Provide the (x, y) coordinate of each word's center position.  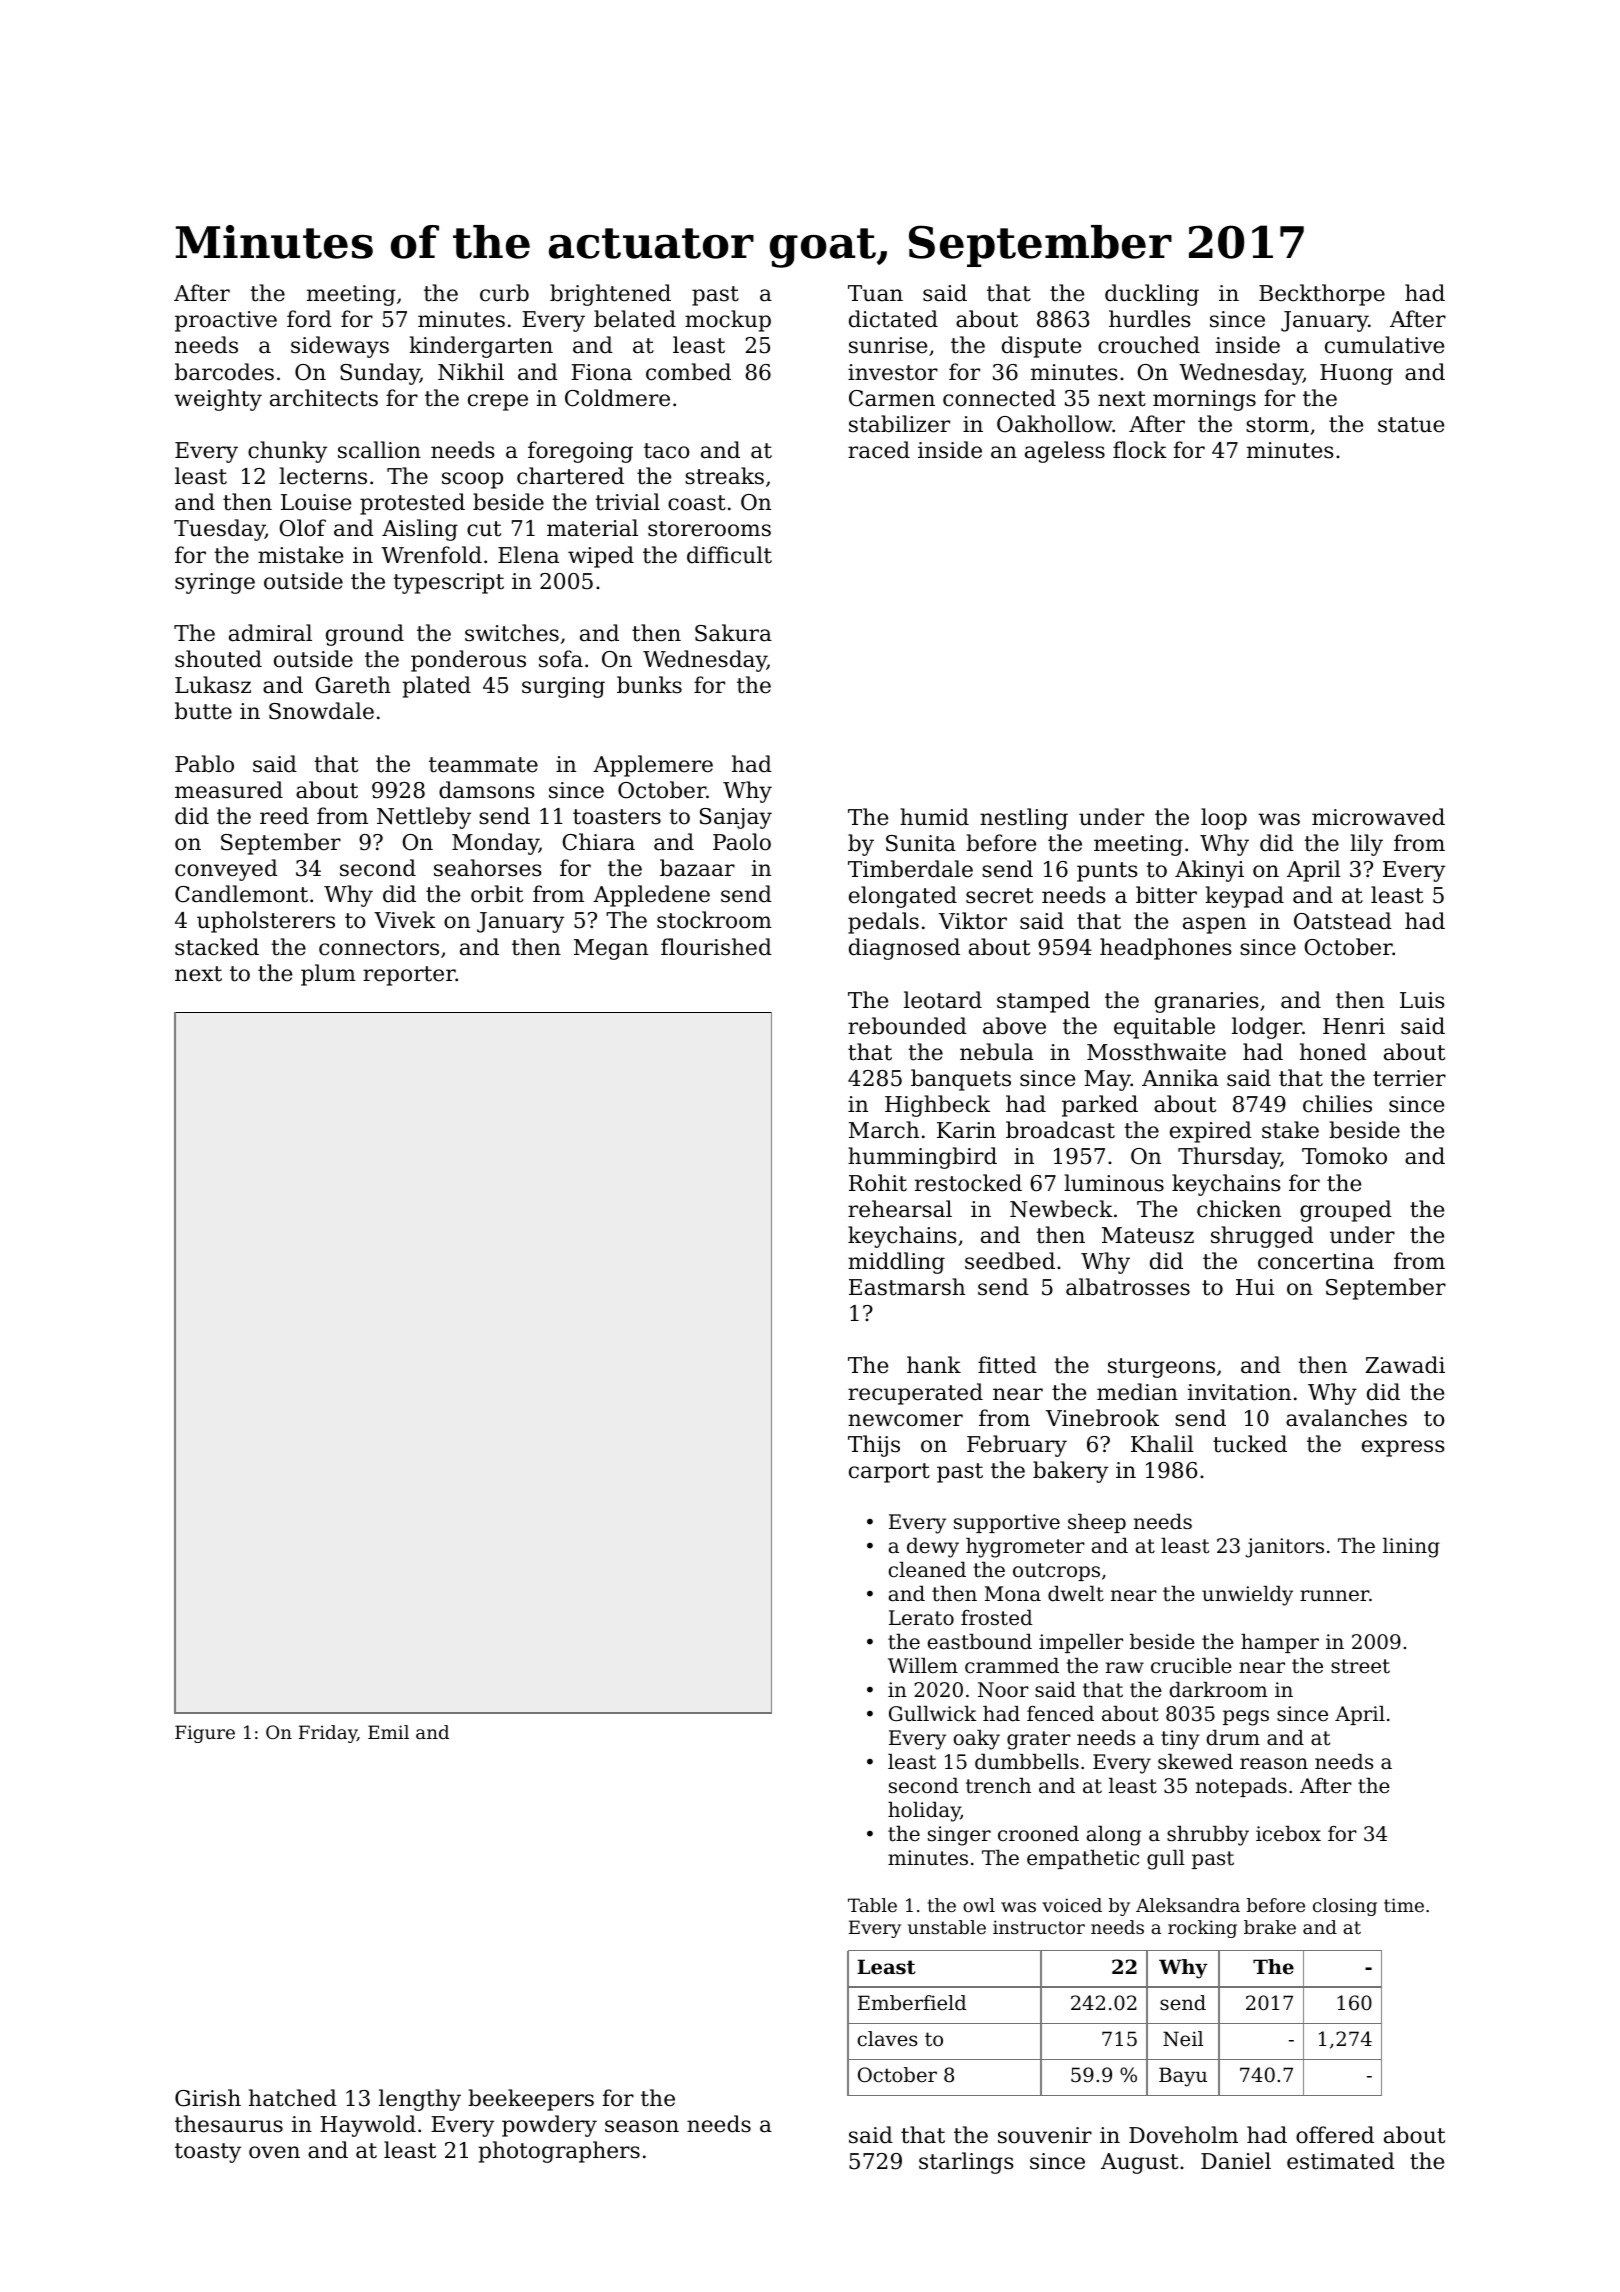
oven (274, 2152)
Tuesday (219, 530)
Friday (328, 1734)
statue (1411, 425)
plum (328, 975)
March (884, 1130)
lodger (1267, 1028)
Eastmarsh (907, 1287)
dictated (893, 319)
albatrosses (1128, 1287)
